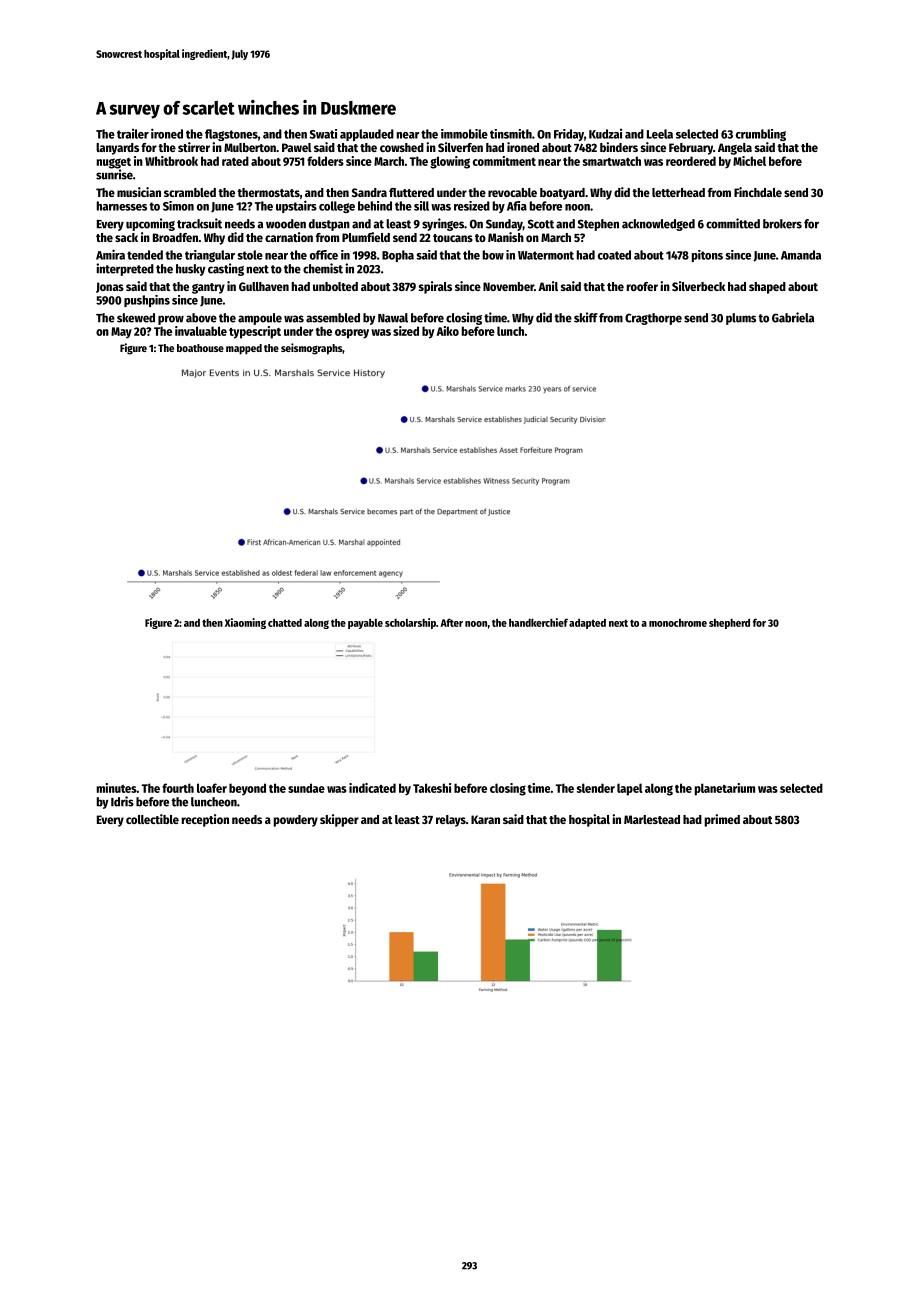 Image resolution: width=924 pixels, height=1308 pixels. I want to click on Karan, so click(485, 819).
